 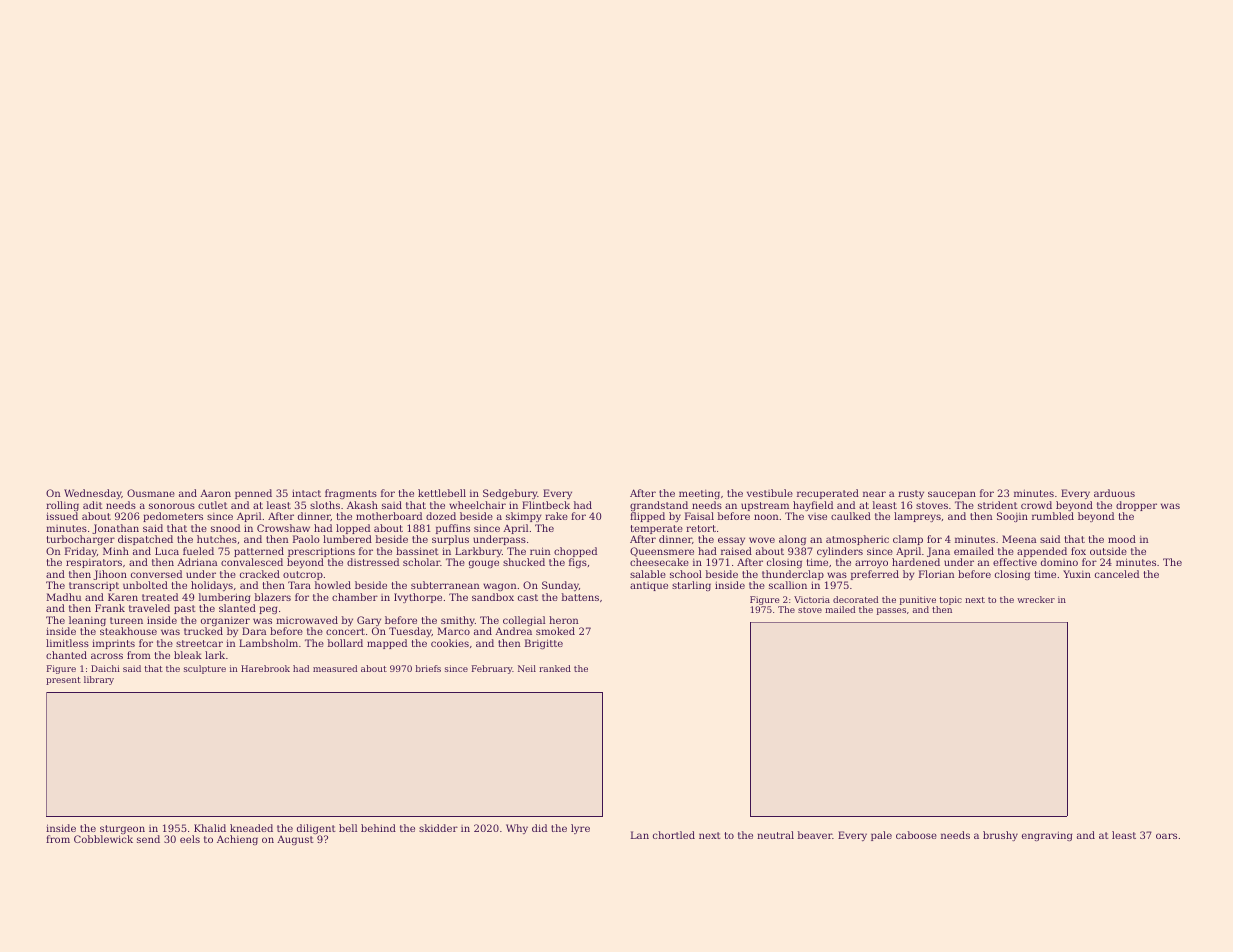 What do you see at coordinates (555, 668) in the image?
I see `ranked` at bounding box center [555, 668].
